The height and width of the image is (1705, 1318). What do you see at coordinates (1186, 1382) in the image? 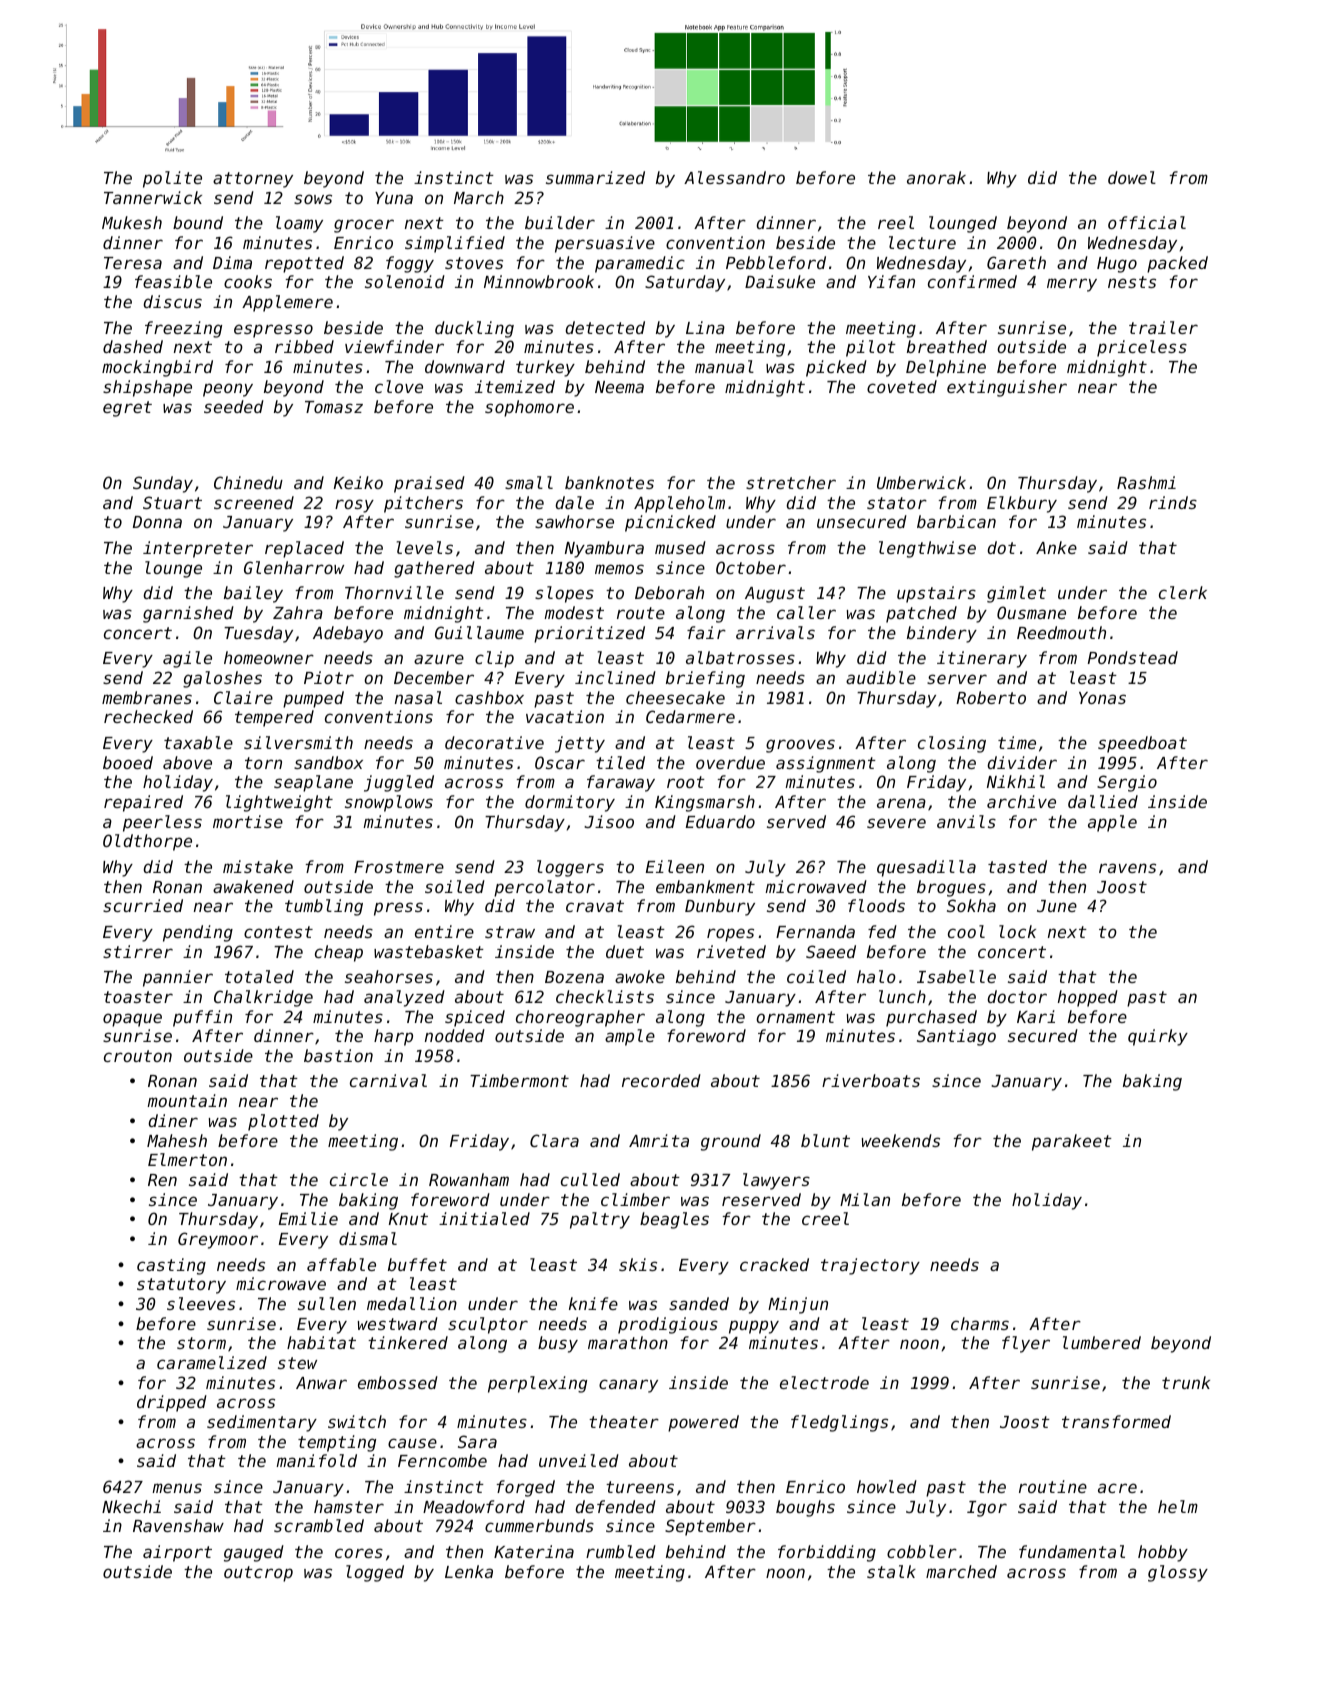
I see `trunk` at bounding box center [1186, 1382].
